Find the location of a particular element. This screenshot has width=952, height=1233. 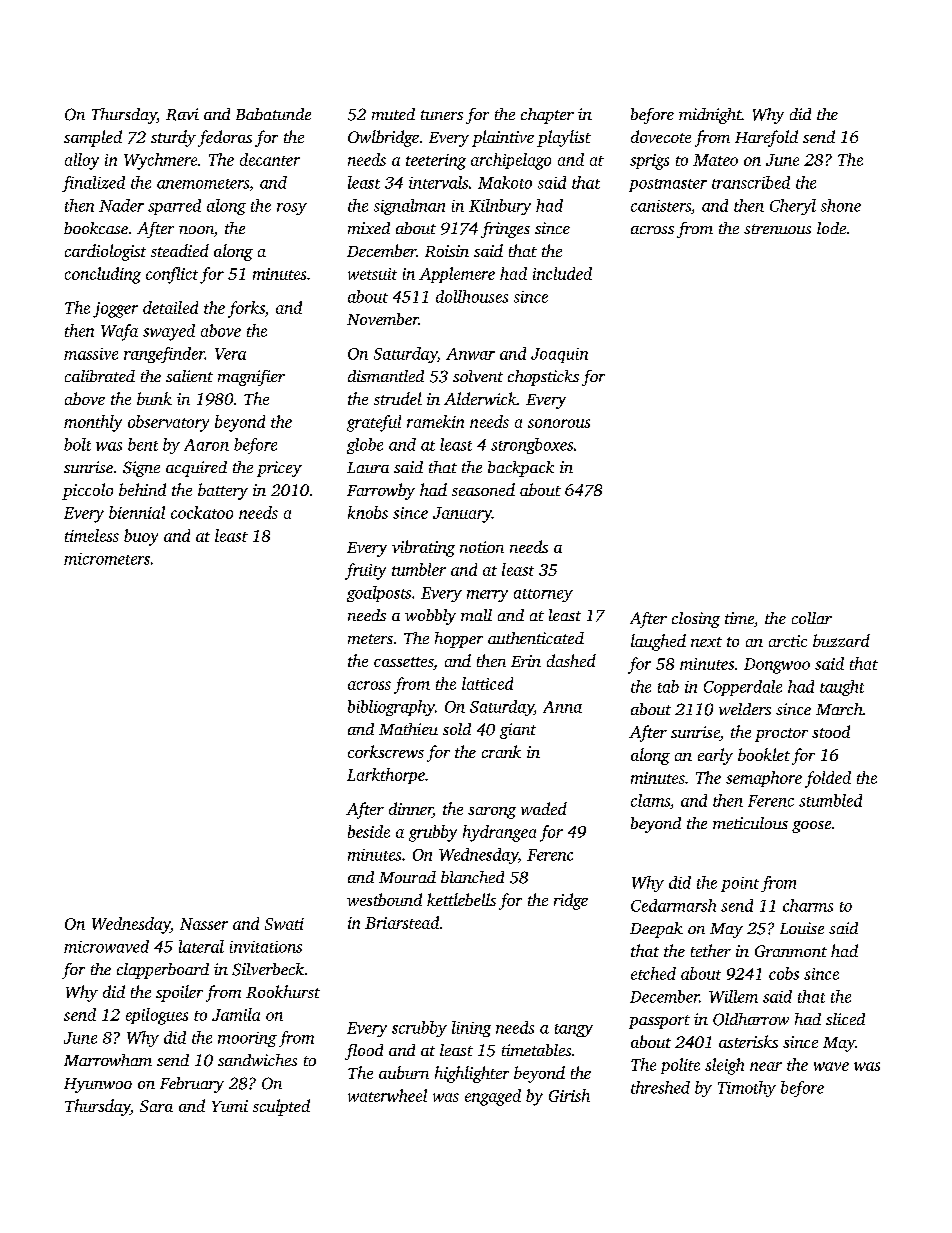

sandwiches is located at coordinates (257, 1060).
